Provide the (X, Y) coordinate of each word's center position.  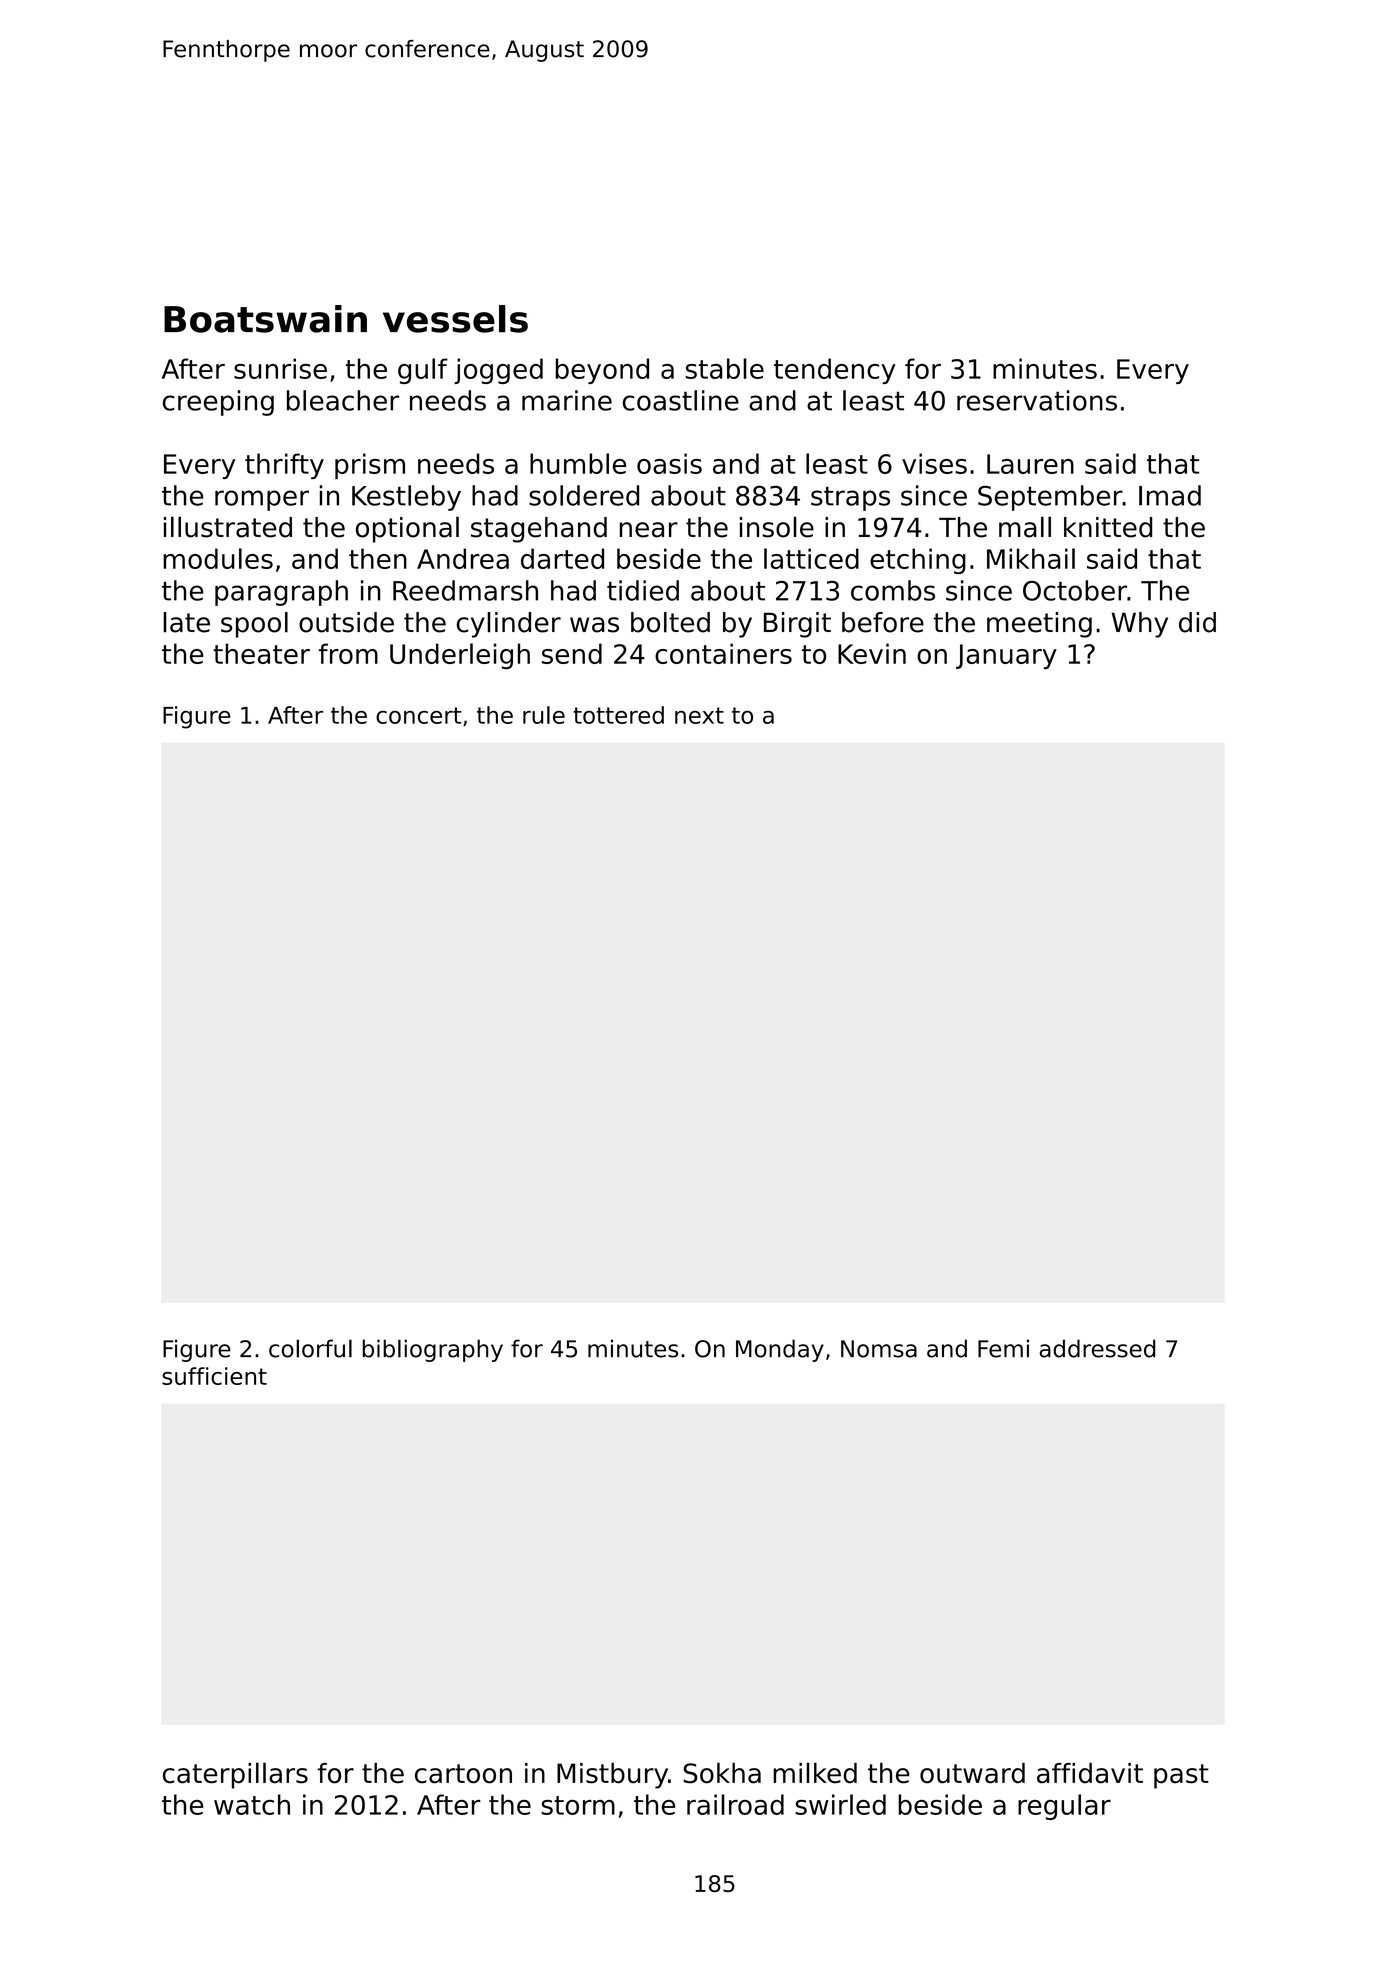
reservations (1037, 400)
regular (1064, 1807)
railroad (735, 1804)
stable (725, 368)
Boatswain (265, 319)
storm (578, 1805)
